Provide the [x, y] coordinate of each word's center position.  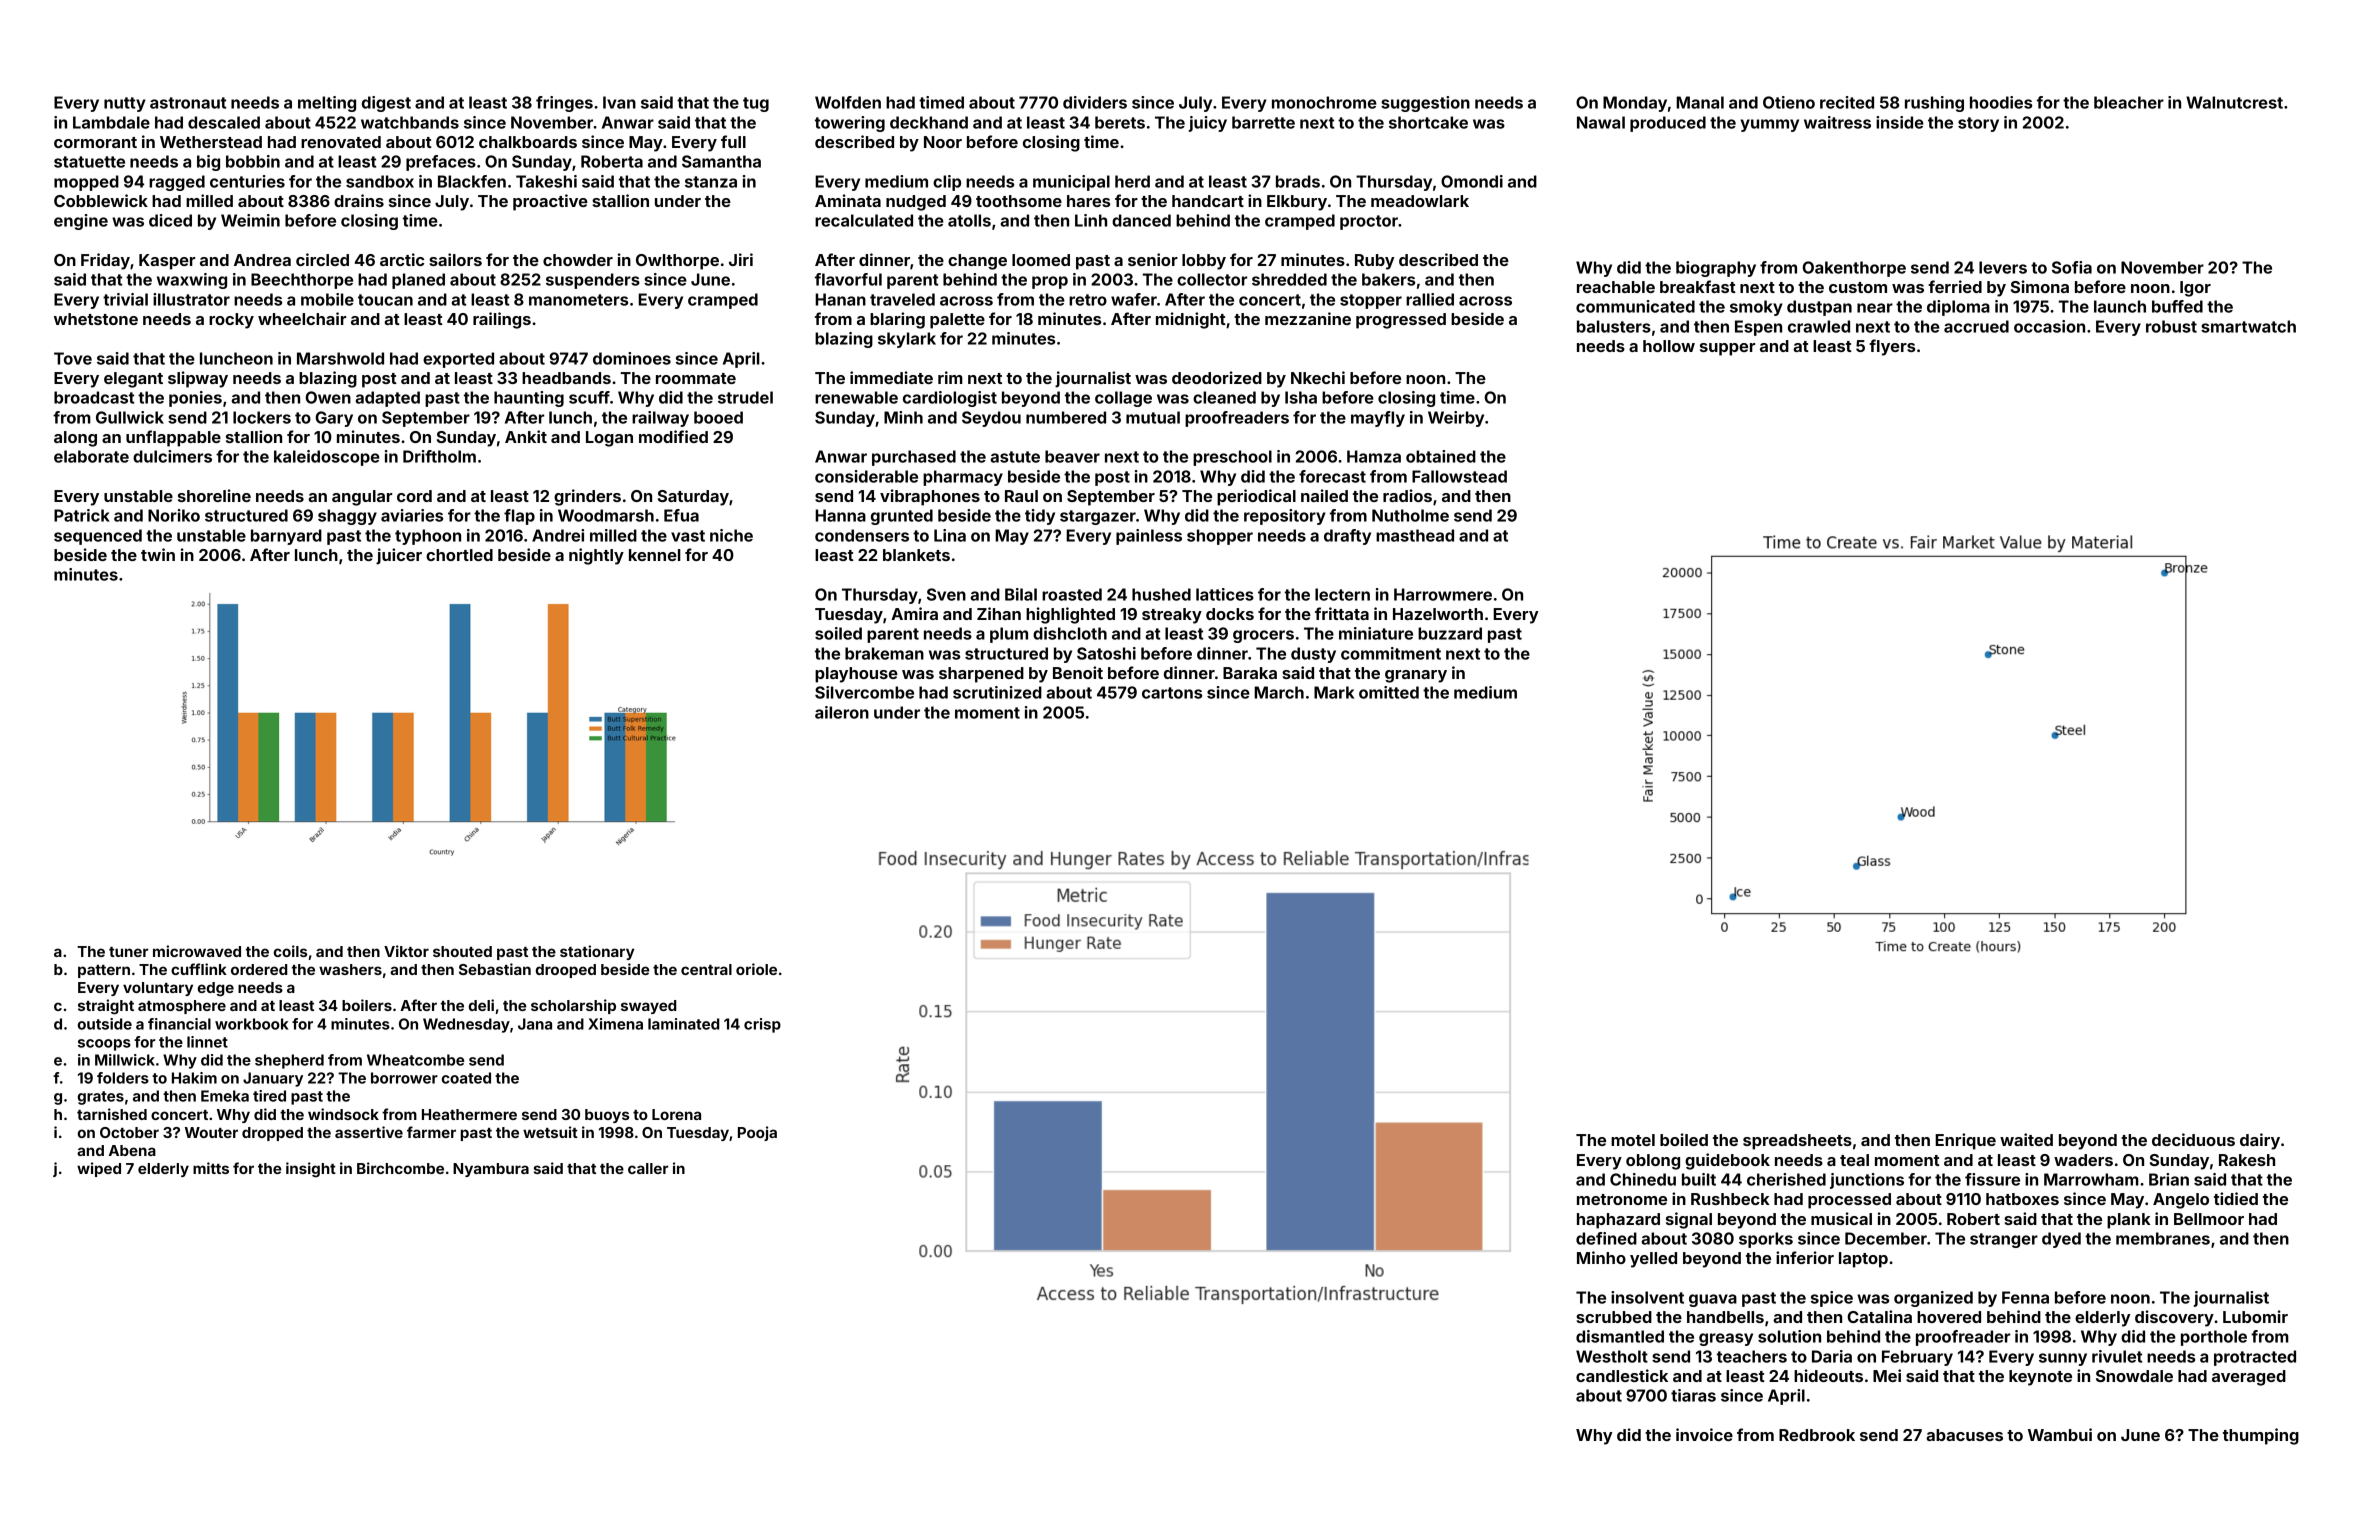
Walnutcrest [2234, 102]
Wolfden [848, 102]
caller [648, 1168]
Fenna [2025, 1297]
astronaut [188, 103]
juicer [399, 556]
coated [466, 1078]
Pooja [757, 1133]
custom [1858, 287]
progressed [1401, 321]
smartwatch [2248, 326]
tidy [1040, 517]
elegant [133, 380]
